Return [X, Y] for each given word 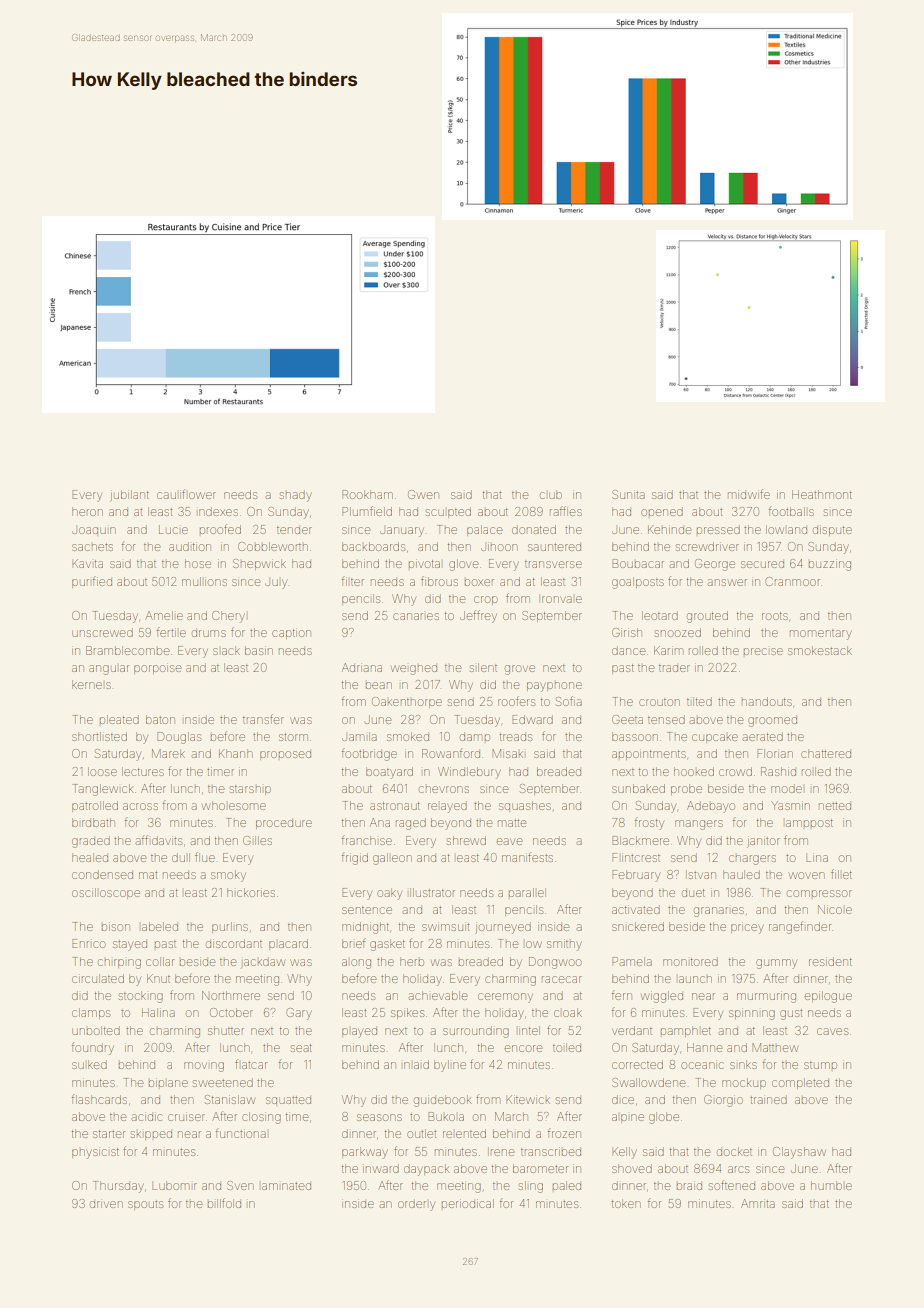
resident [830, 961]
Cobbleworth [273, 546]
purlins [230, 927]
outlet [421, 1133]
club [551, 494]
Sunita [628, 494]
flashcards [99, 1099]
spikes [407, 1013]
